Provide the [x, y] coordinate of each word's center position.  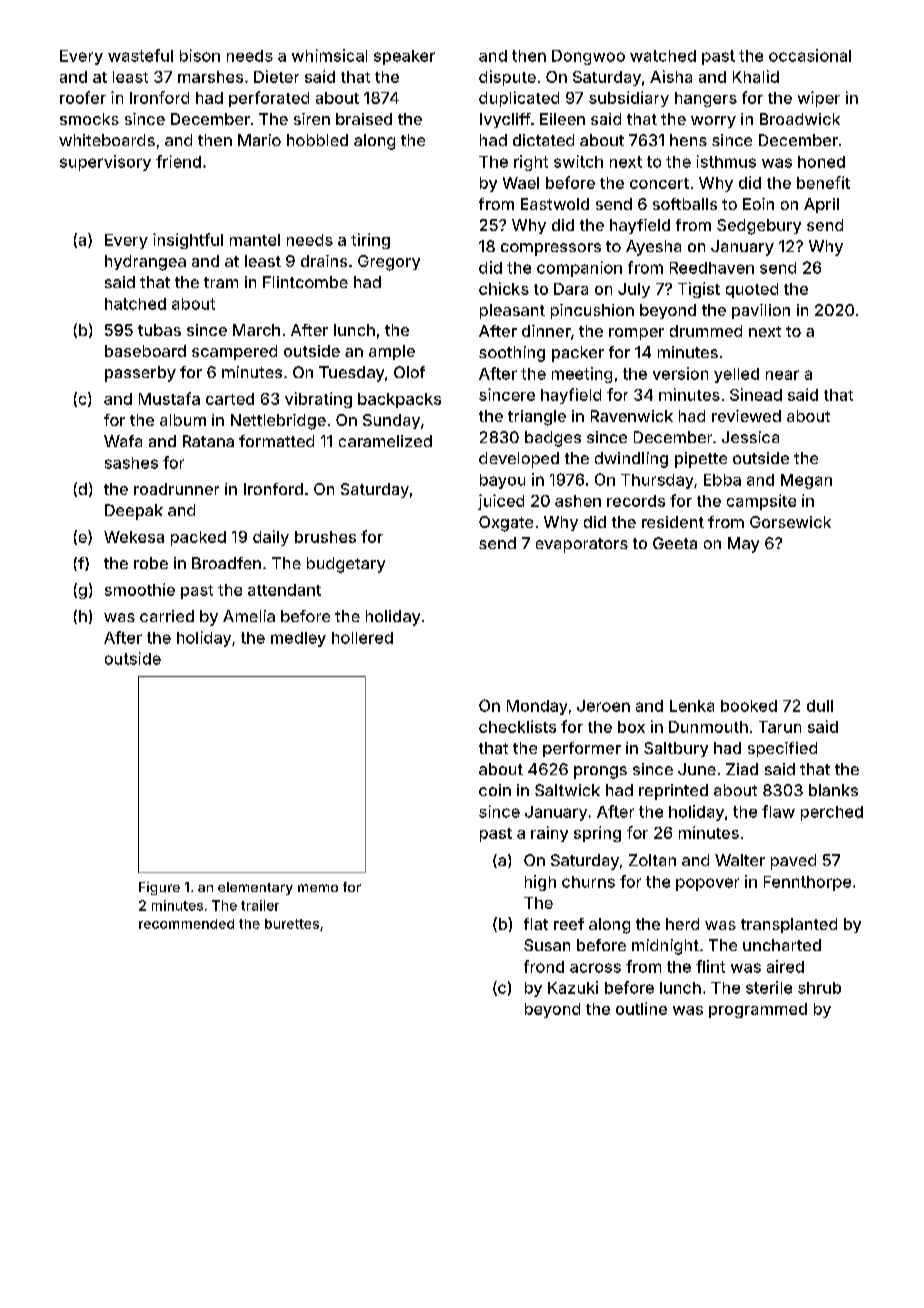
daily [271, 538]
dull [820, 706]
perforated [269, 99]
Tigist [699, 290]
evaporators [582, 545]
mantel [255, 240]
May [743, 545]
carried [167, 616]
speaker [404, 57]
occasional [810, 55]
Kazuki [573, 987]
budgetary [346, 565]
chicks [504, 288]
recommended [186, 924]
